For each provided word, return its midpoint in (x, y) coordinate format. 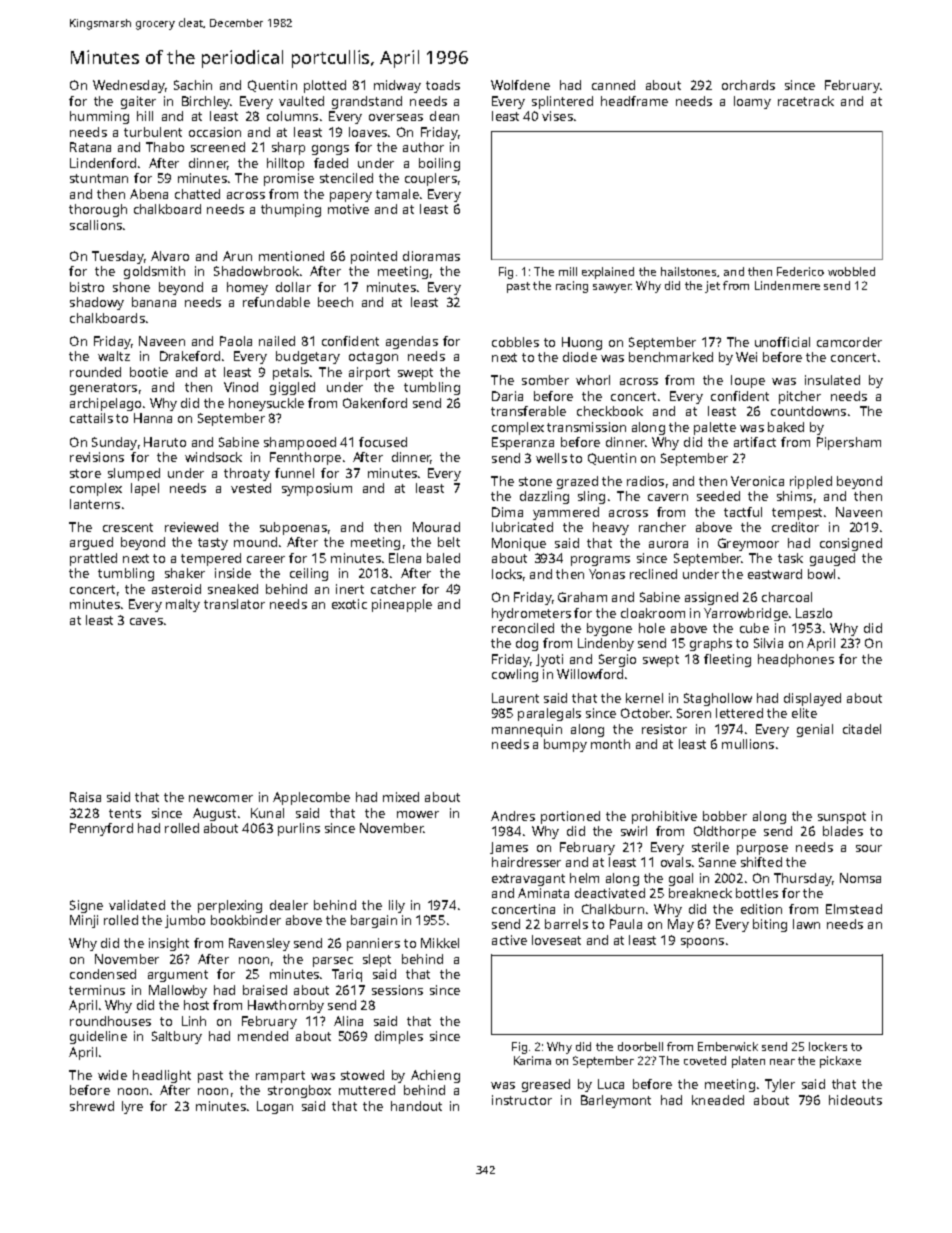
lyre (132, 1107)
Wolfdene (520, 85)
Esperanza (523, 443)
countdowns (808, 411)
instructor (522, 1100)
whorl (593, 380)
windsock (213, 457)
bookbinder (246, 920)
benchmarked (671, 357)
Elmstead (854, 909)
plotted (325, 86)
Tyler (780, 1085)
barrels (566, 924)
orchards (748, 85)
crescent (128, 527)
